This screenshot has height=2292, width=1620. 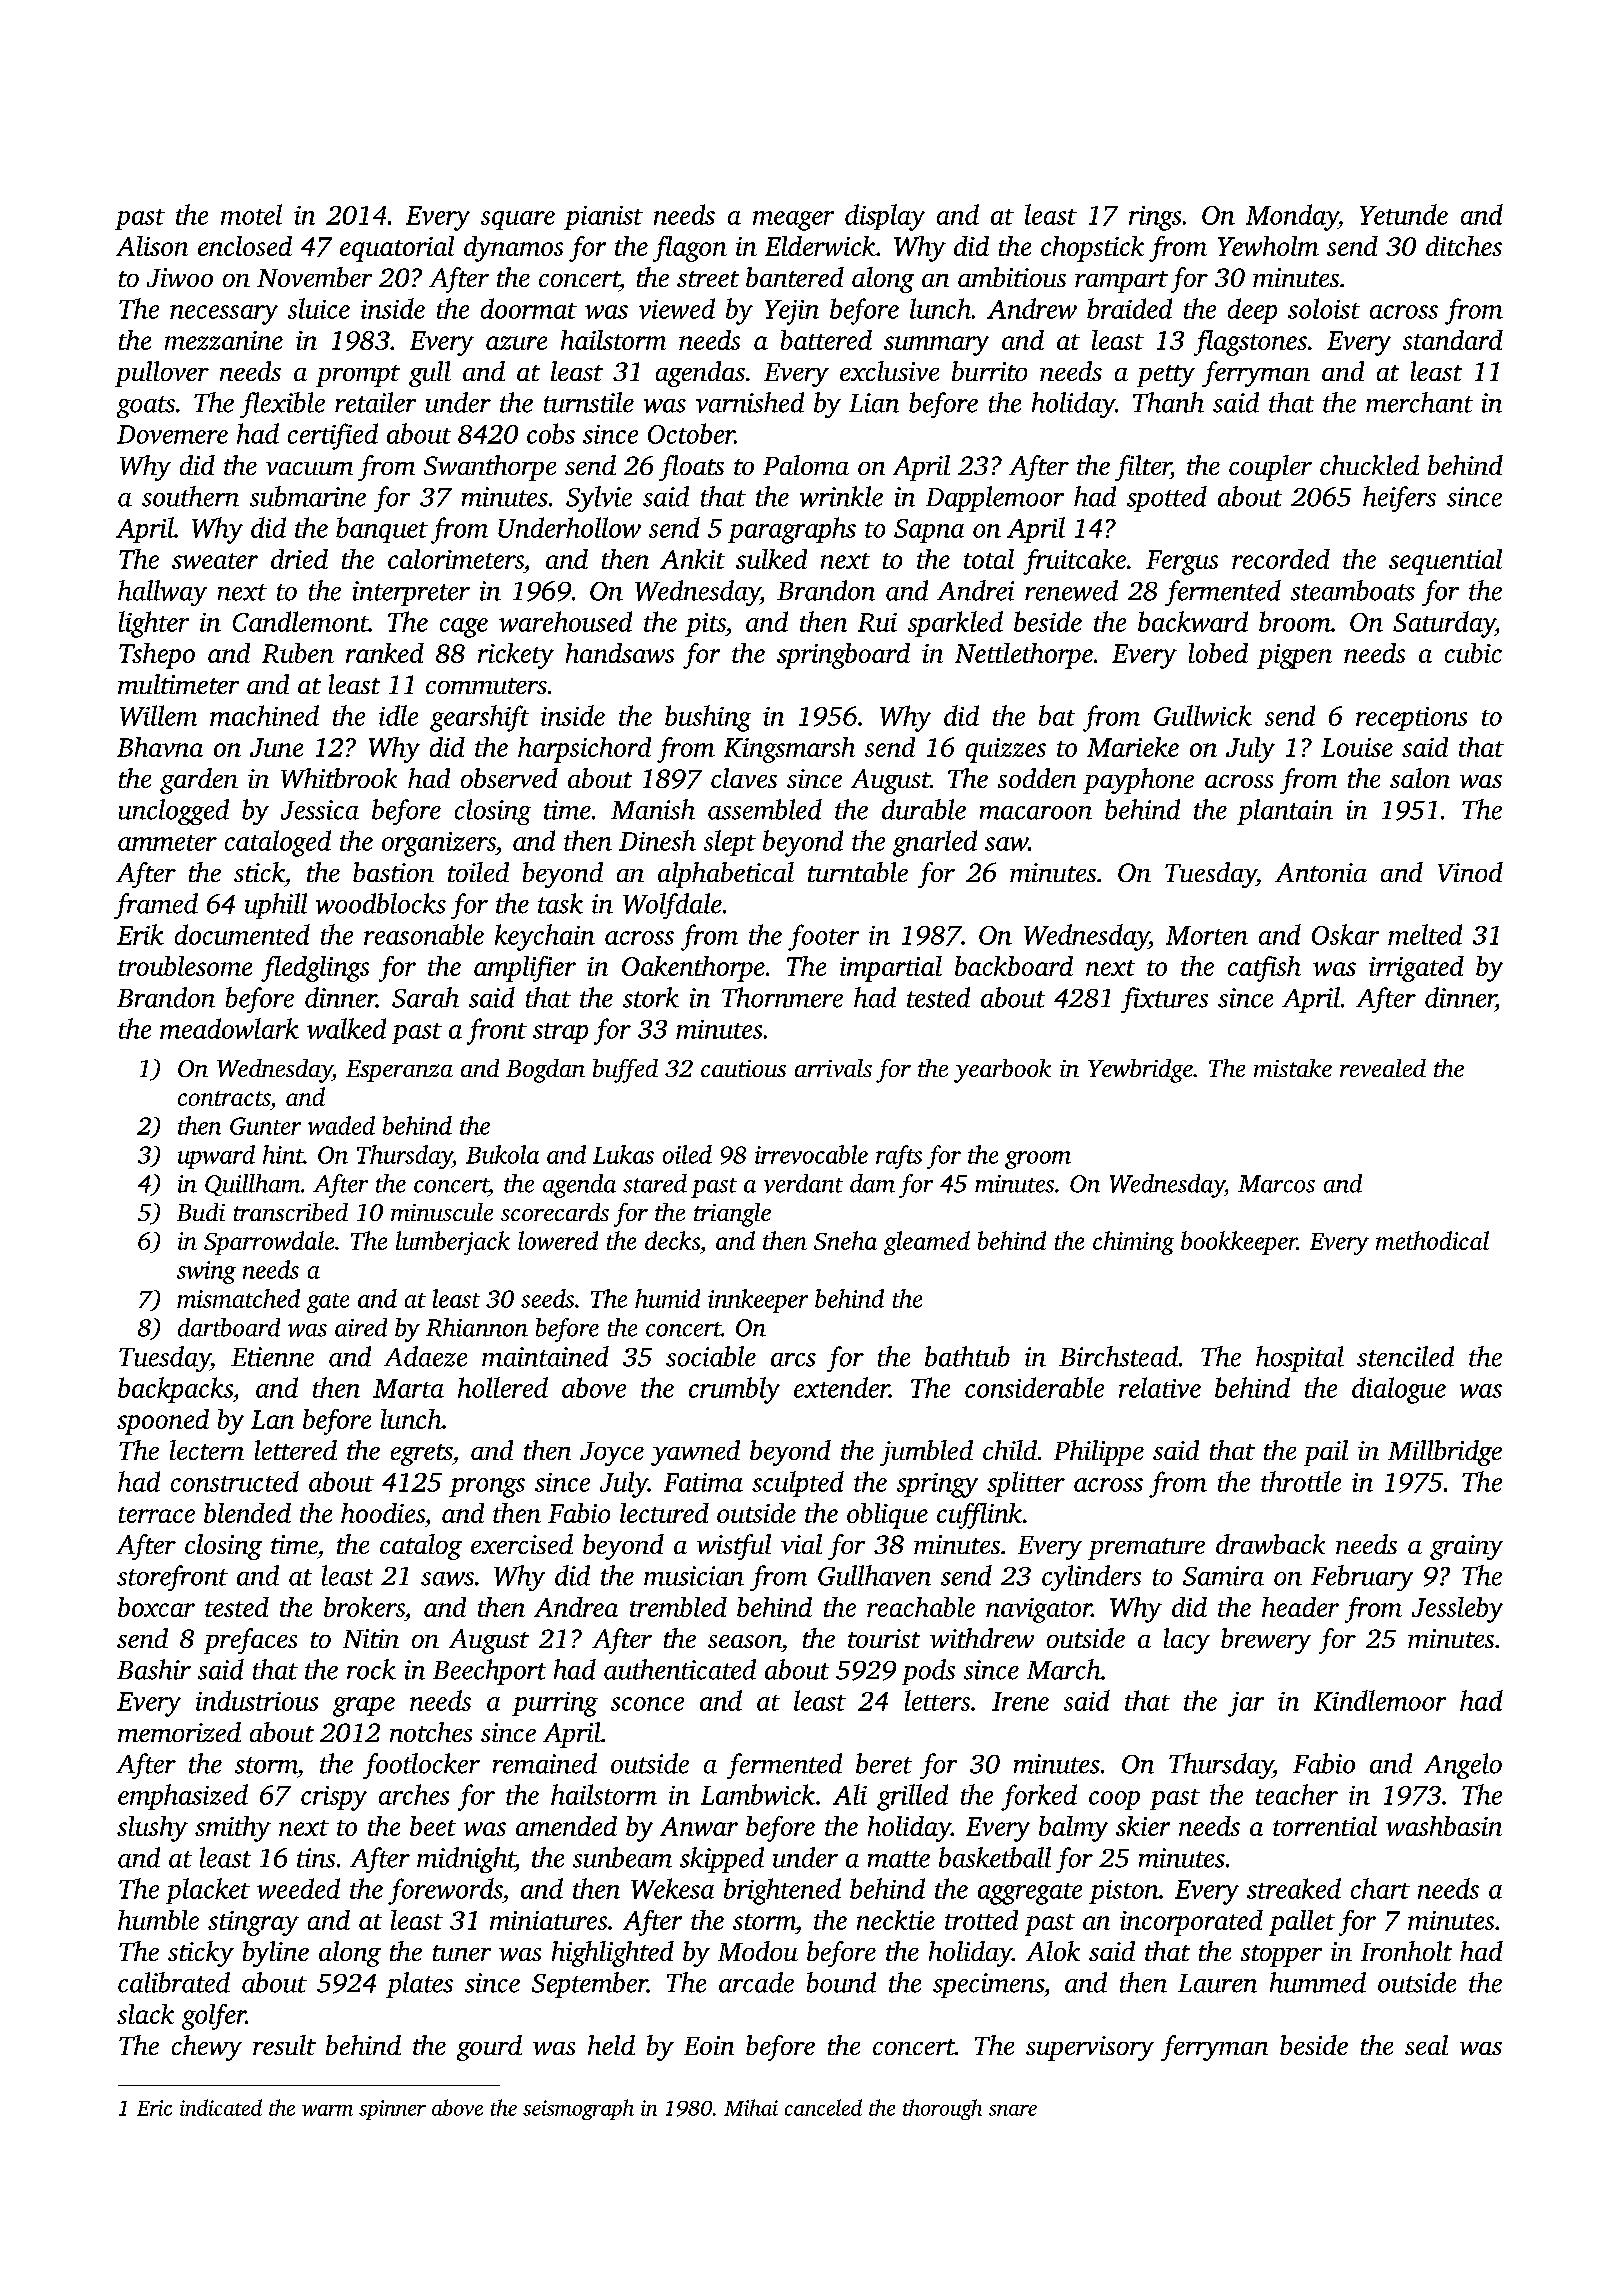 What do you see at coordinates (1362, 1578) in the screenshot?
I see `February` at bounding box center [1362, 1578].
